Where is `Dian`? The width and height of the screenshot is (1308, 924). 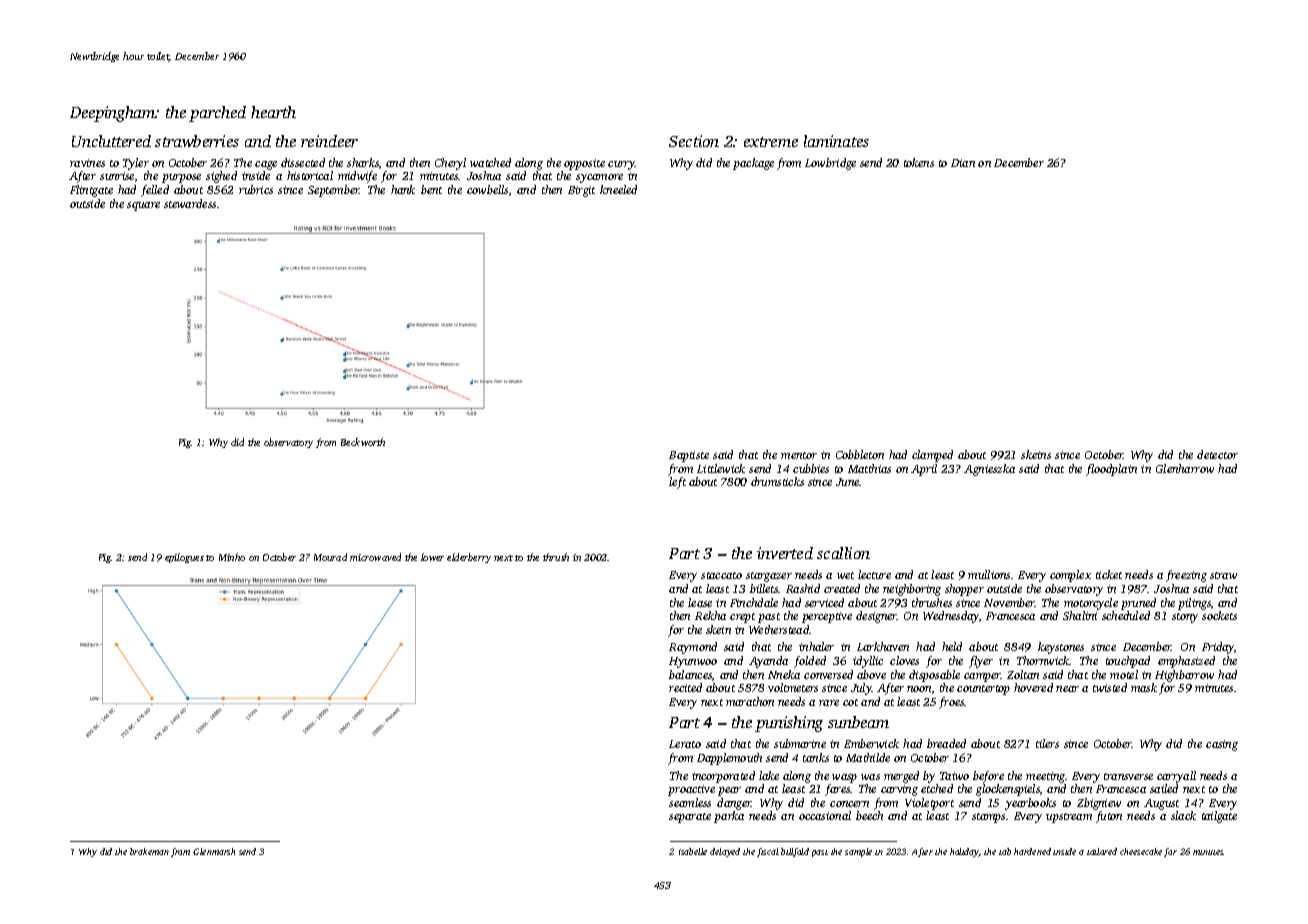 Dian is located at coordinates (963, 163).
